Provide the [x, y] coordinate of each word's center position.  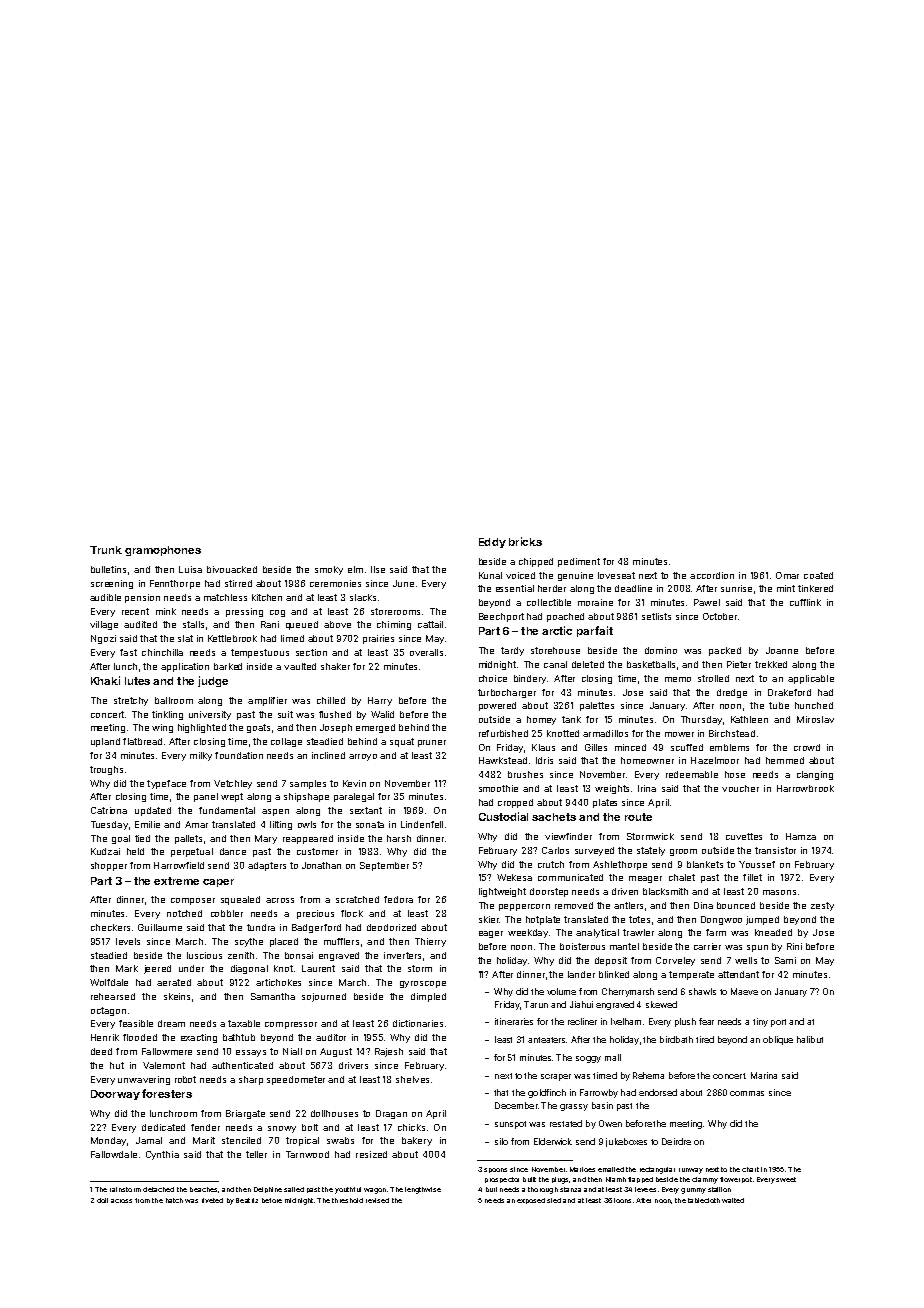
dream [171, 1023]
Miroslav [815, 719]
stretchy [131, 701]
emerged [375, 728]
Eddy [492, 543]
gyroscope [423, 984]
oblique [778, 1040]
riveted [212, 1200]
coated [818, 575]
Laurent [318, 968]
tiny [760, 1022]
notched [184, 913]
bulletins [108, 569]
